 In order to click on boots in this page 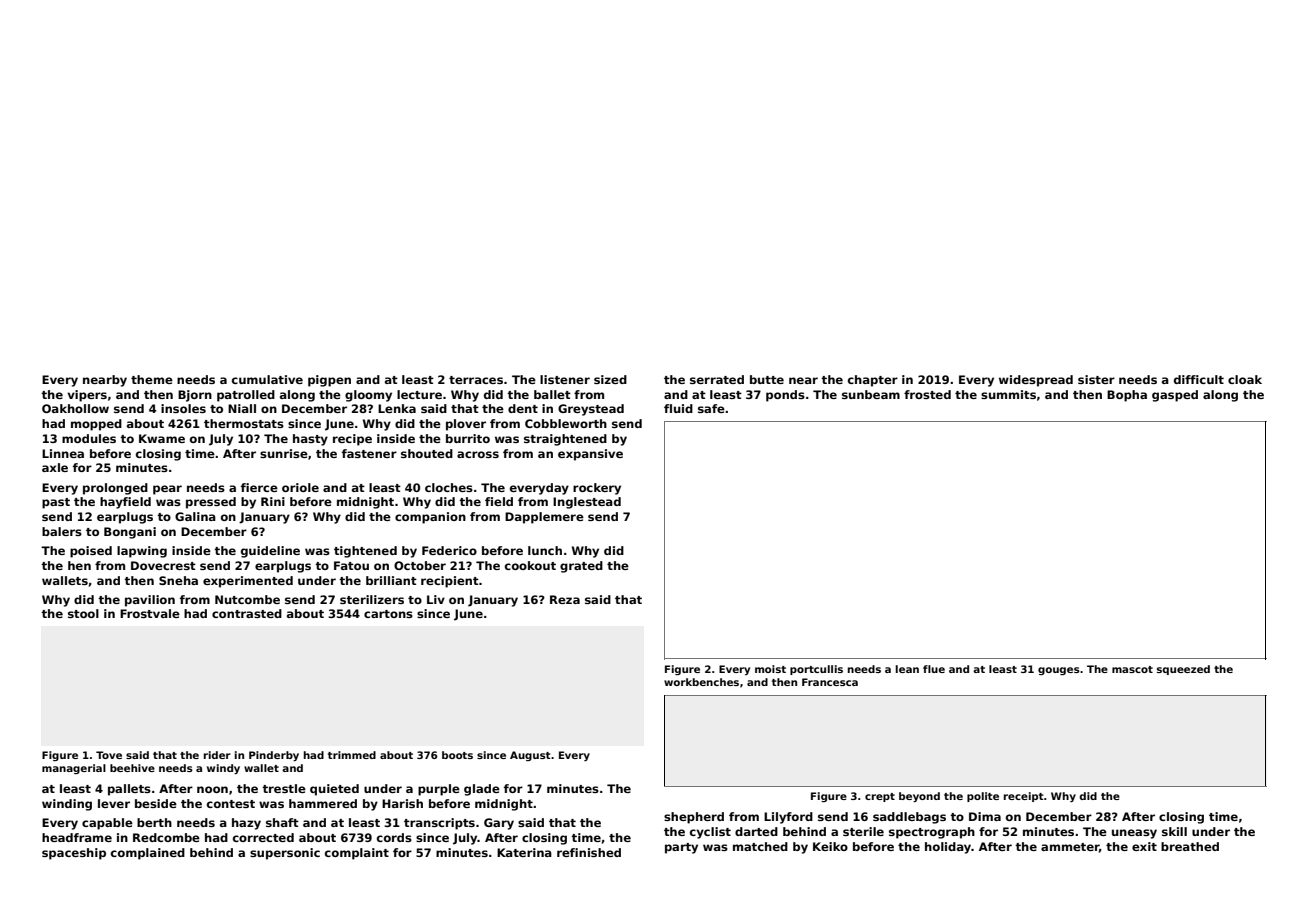, I will do `click(457, 755)`.
